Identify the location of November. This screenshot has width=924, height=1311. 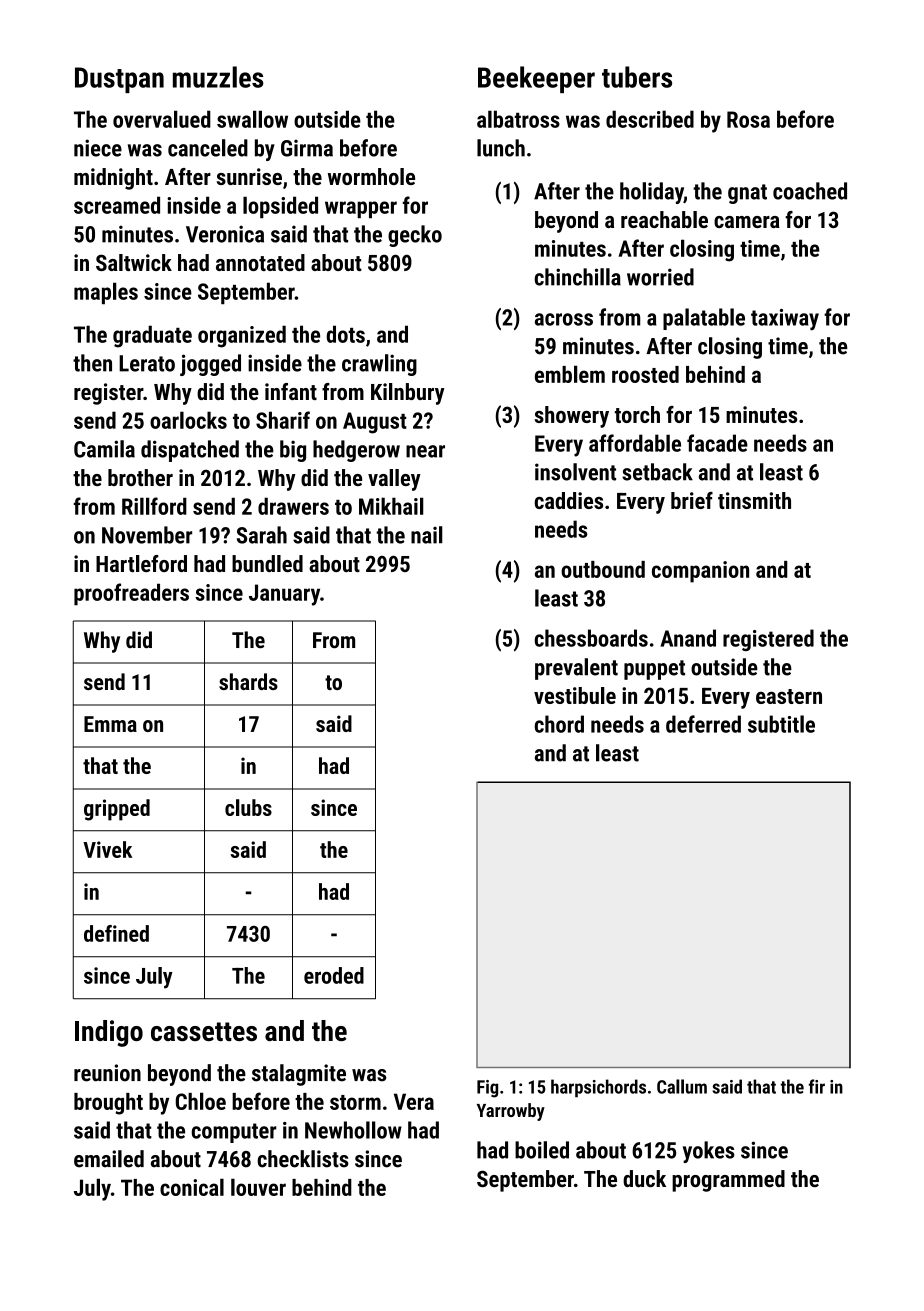
(147, 535).
